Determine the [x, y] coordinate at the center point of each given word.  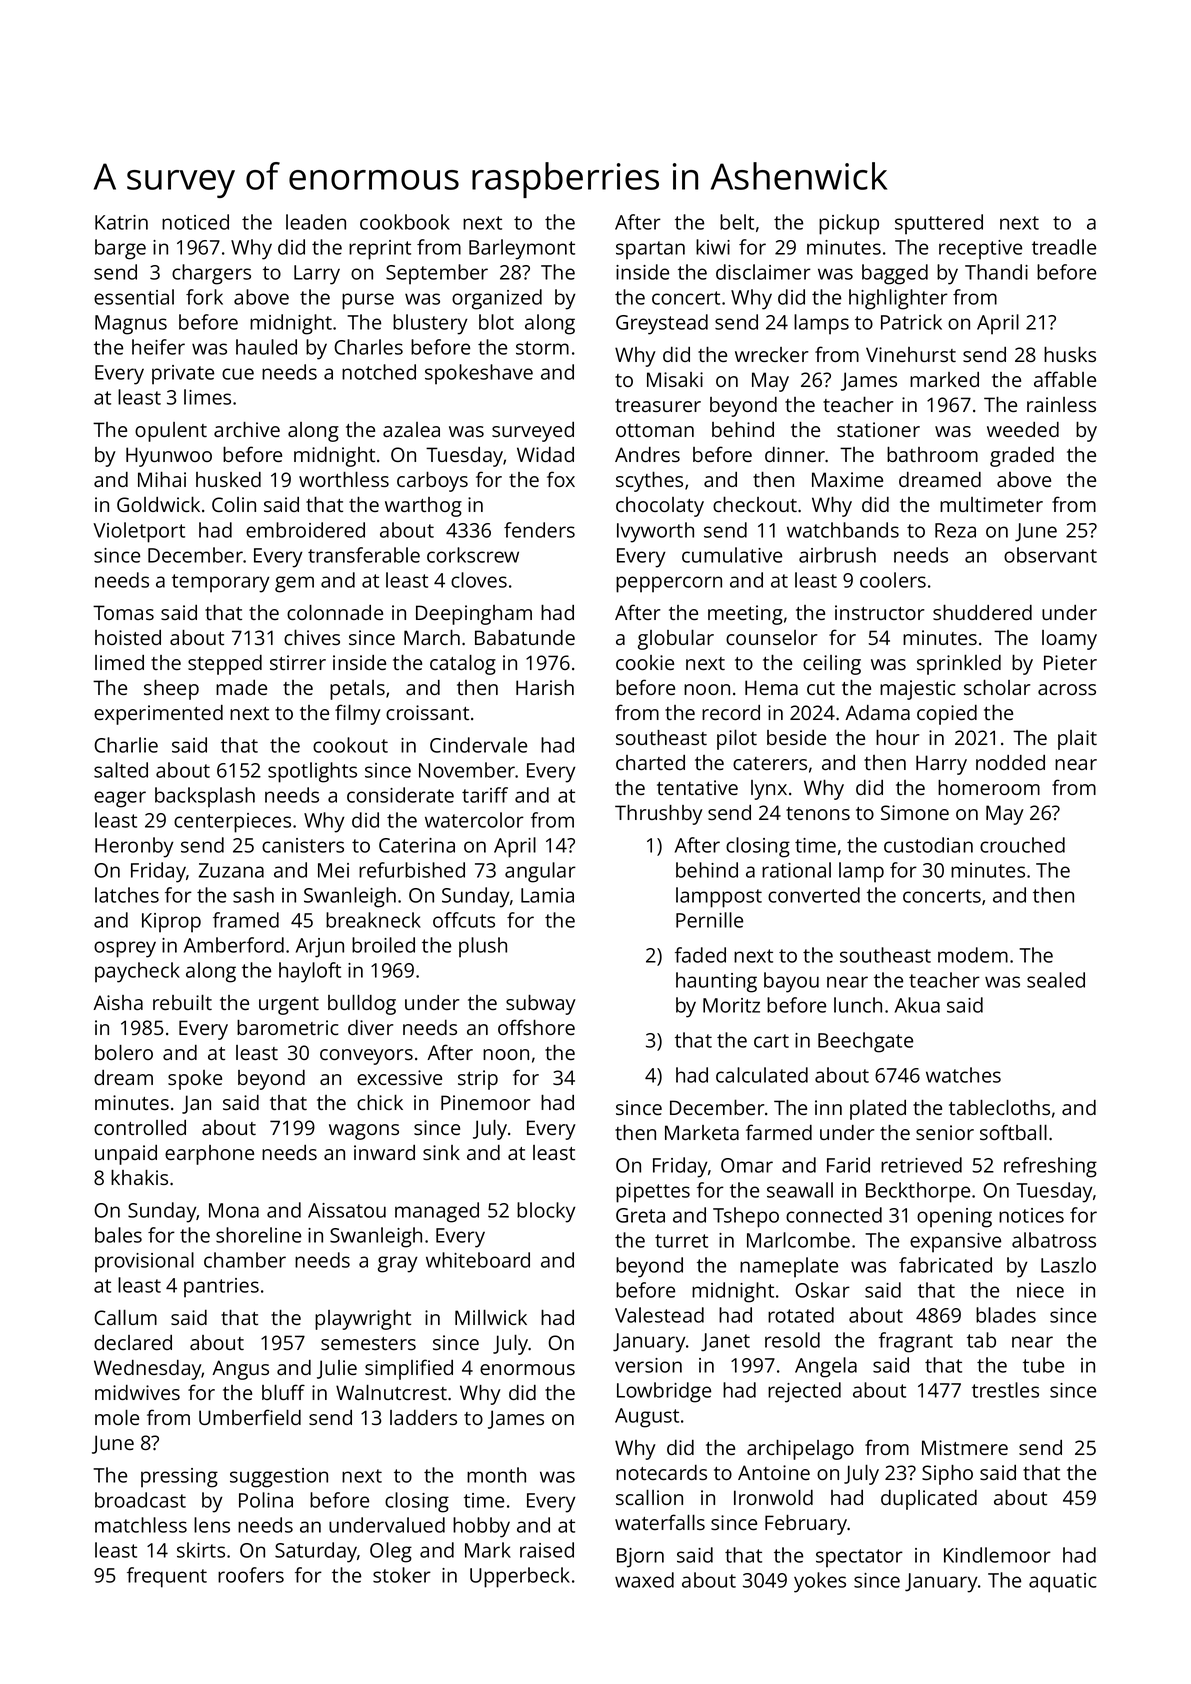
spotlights [312, 772]
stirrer [298, 662]
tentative [697, 787]
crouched [1022, 845]
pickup [849, 224]
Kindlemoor [997, 1555]
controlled [140, 1127]
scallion [649, 1497]
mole [117, 1417]
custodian [928, 845]
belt [737, 222]
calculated [762, 1075]
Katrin [121, 222]
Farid [848, 1165]
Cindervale [478, 745]
